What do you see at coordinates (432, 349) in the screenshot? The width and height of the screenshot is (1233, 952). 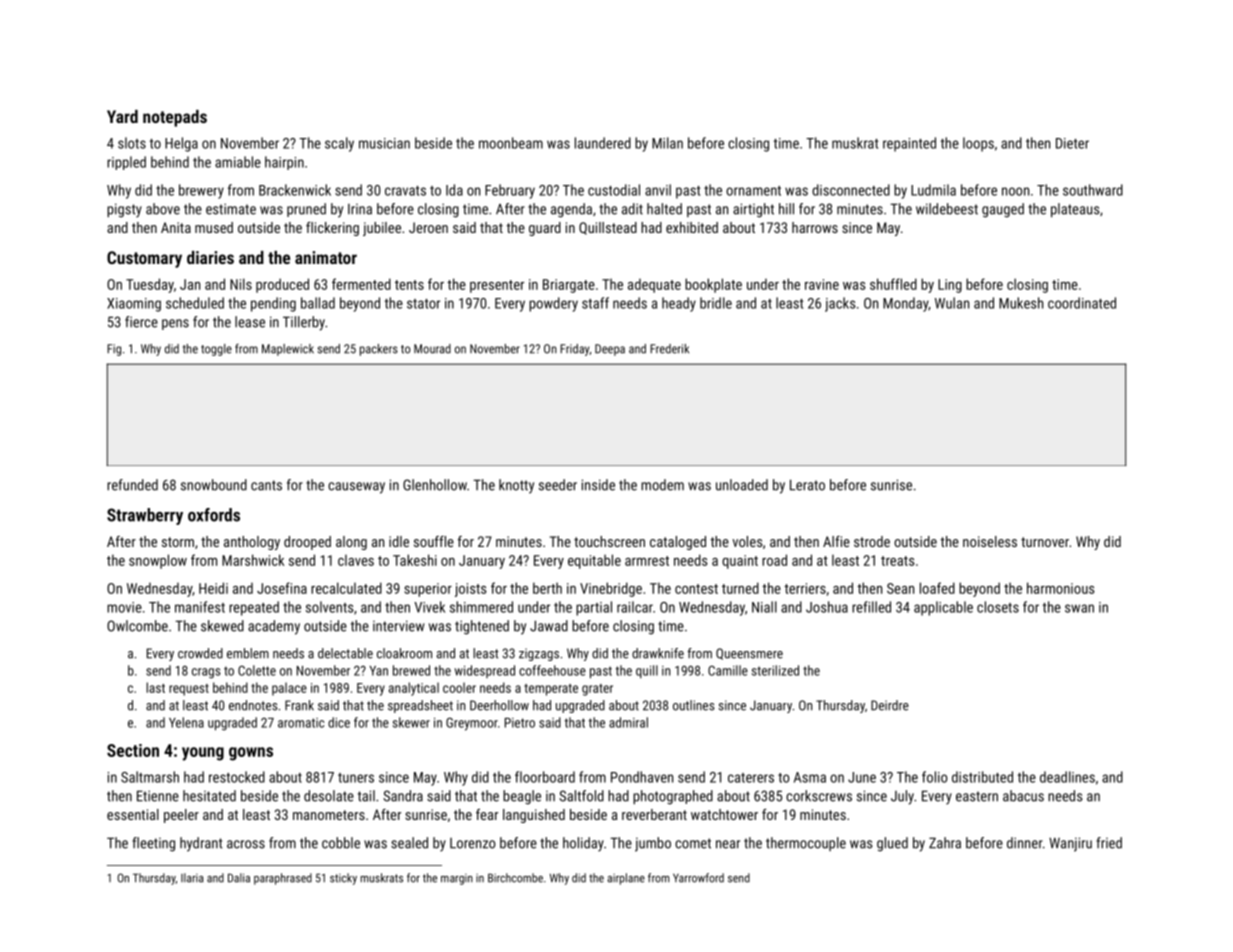 I see `Mourad` at bounding box center [432, 349].
